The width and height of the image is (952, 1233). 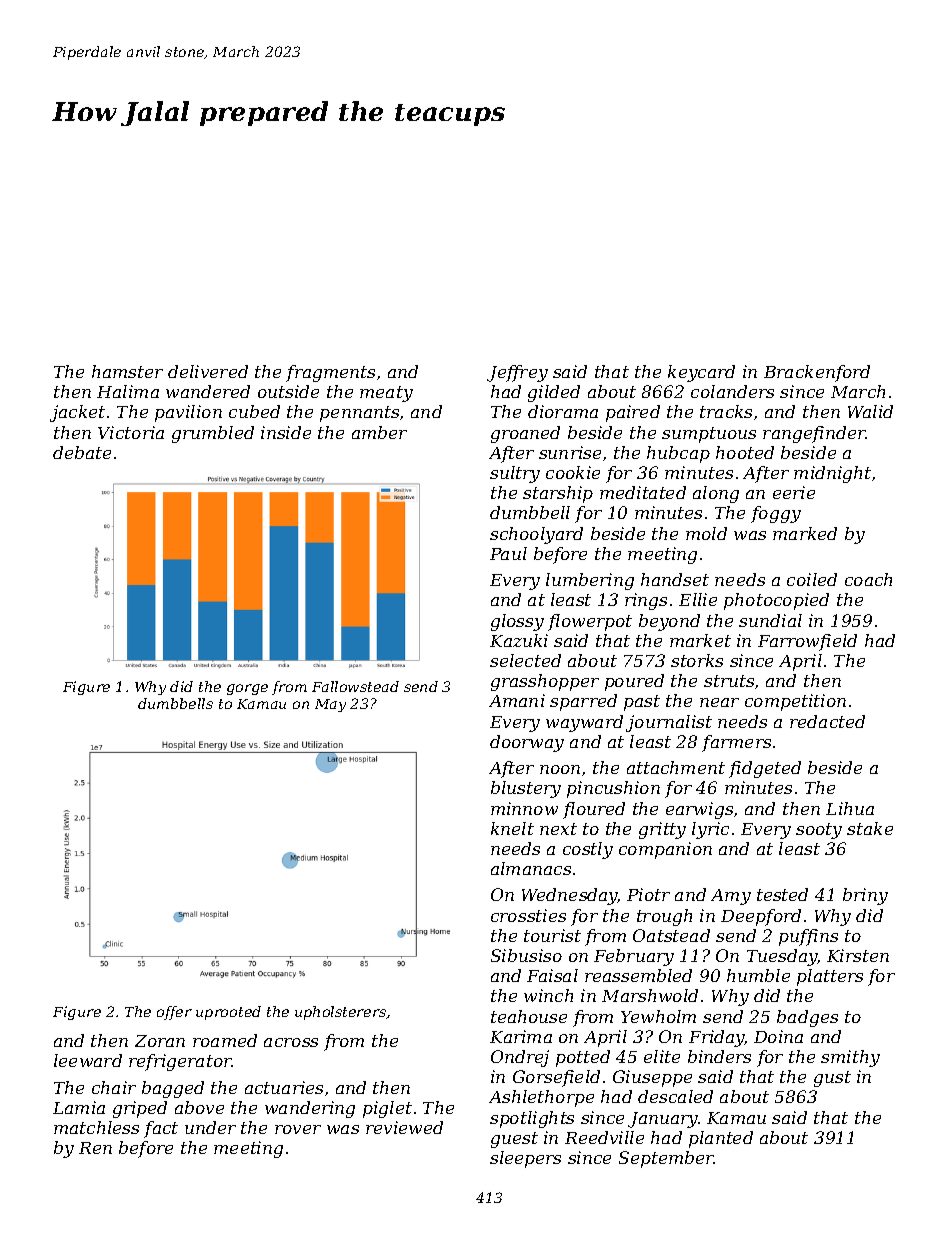 What do you see at coordinates (254, 411) in the image?
I see `cubed` at bounding box center [254, 411].
